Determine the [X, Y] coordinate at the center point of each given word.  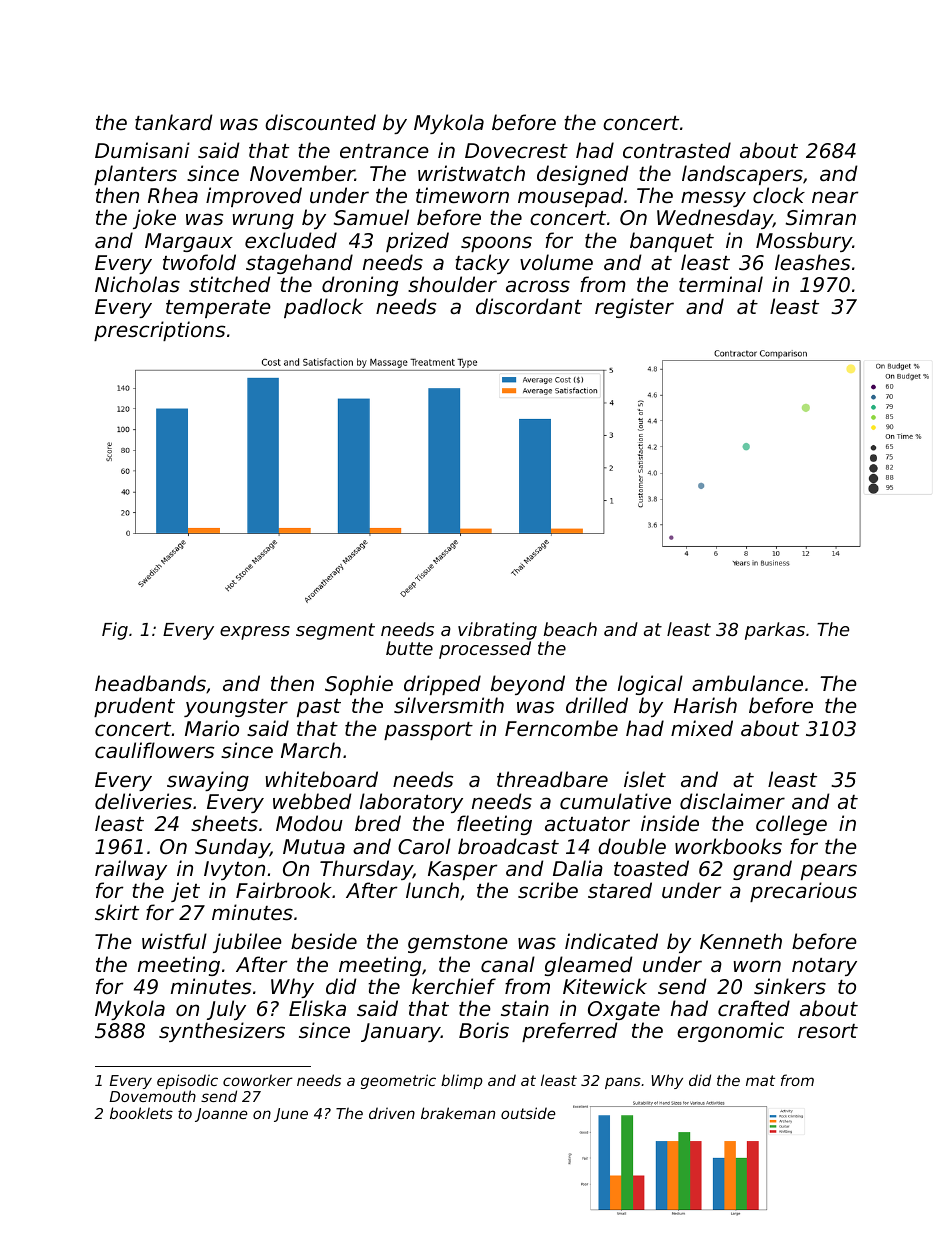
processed [485, 650]
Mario [212, 728]
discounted [320, 122]
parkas [775, 631]
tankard [173, 122]
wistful [174, 941]
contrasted [677, 150]
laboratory [411, 803]
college [791, 825]
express [255, 633]
